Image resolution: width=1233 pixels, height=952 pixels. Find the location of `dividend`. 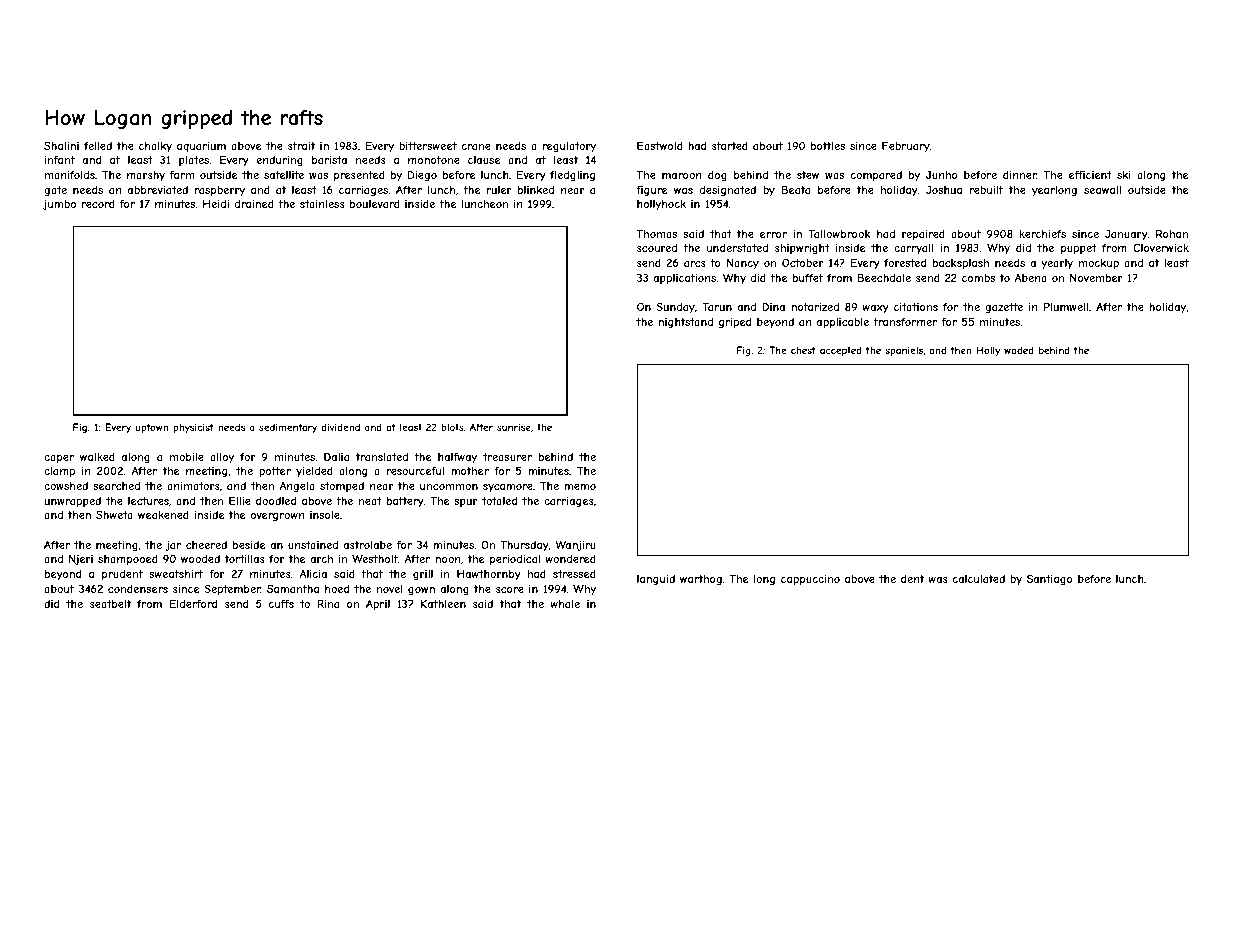

dividend is located at coordinates (340, 427).
